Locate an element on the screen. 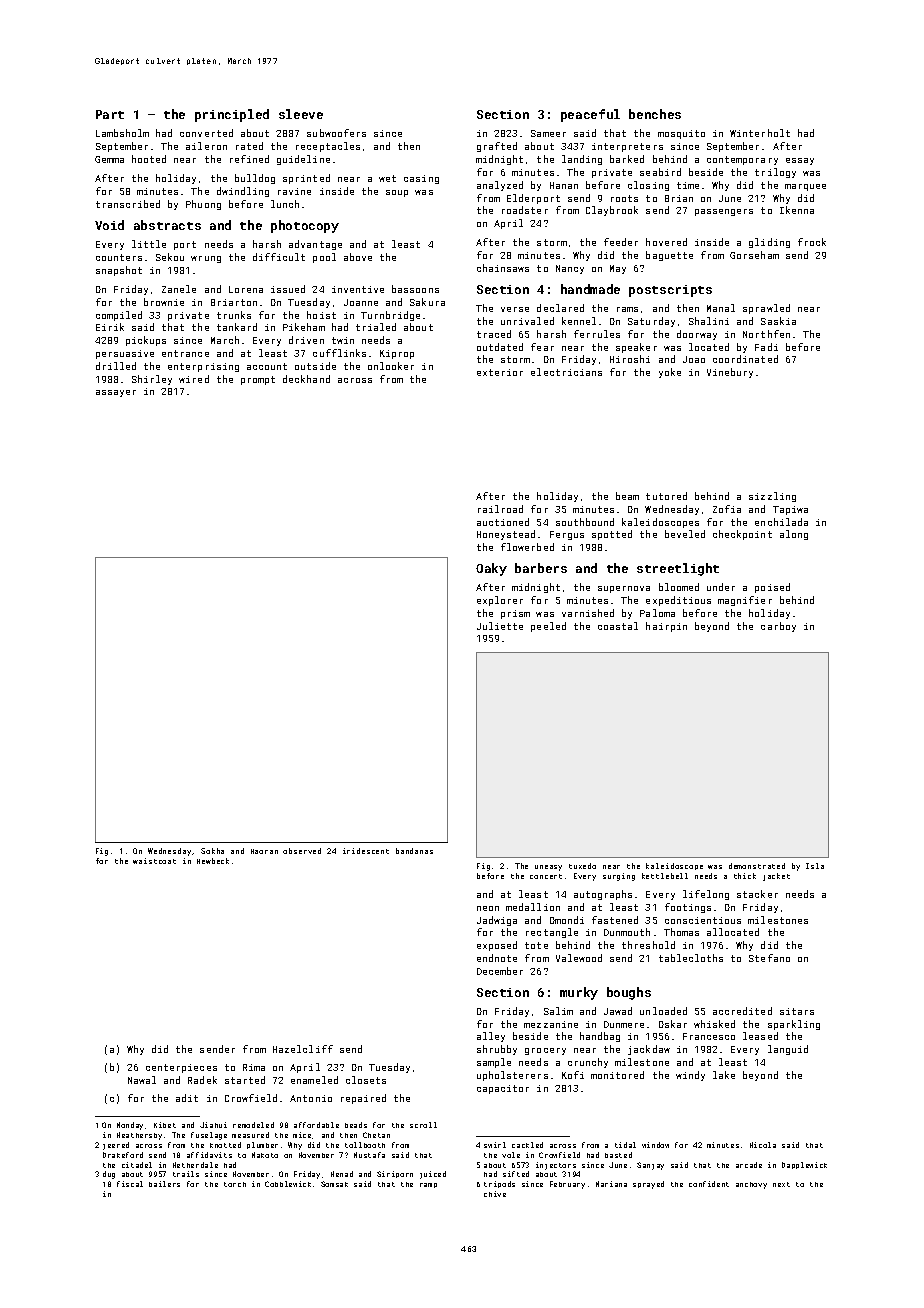  benches is located at coordinates (655, 114).
